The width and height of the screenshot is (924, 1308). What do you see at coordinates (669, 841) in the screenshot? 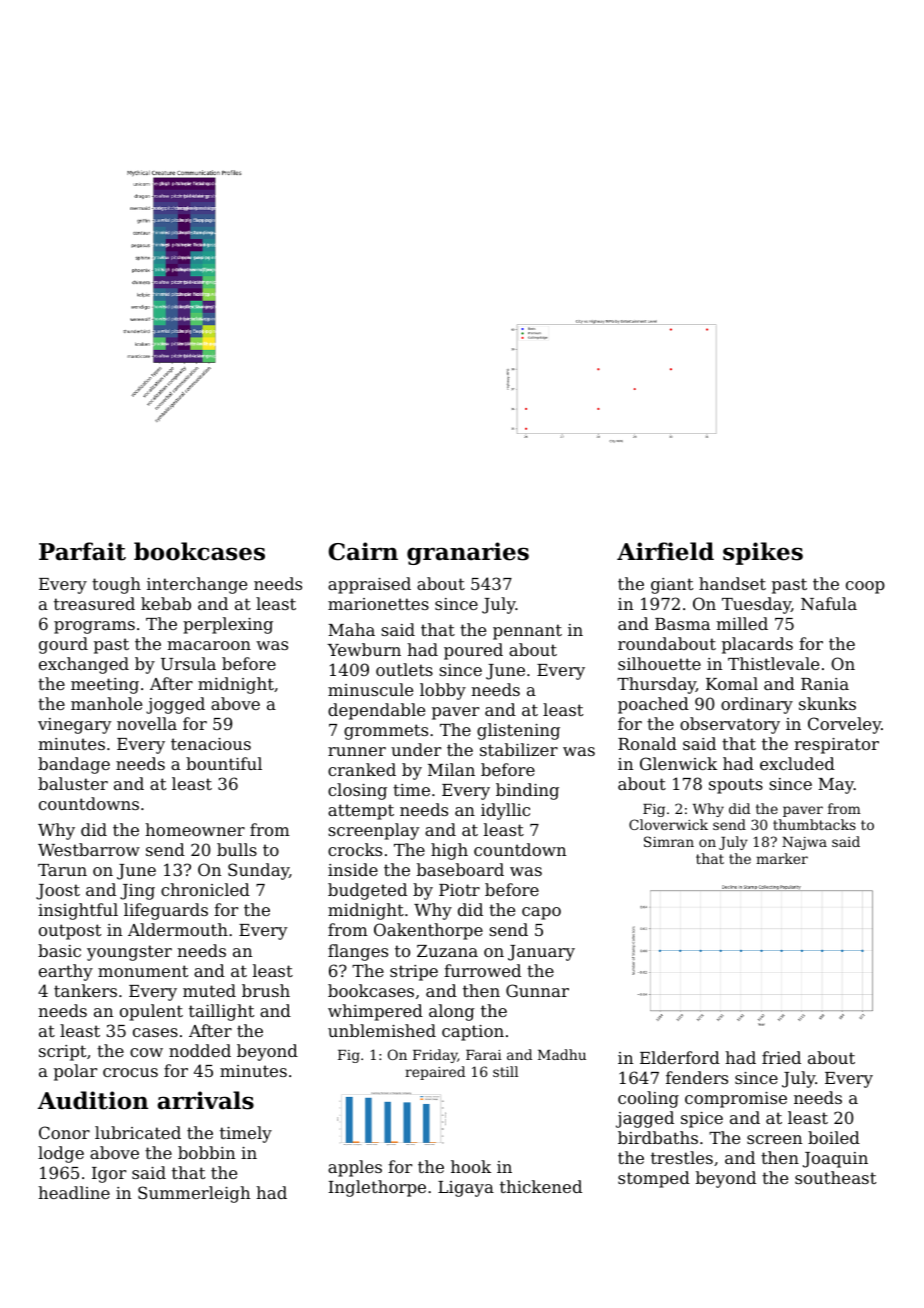
I see `Simran` at bounding box center [669, 841].
